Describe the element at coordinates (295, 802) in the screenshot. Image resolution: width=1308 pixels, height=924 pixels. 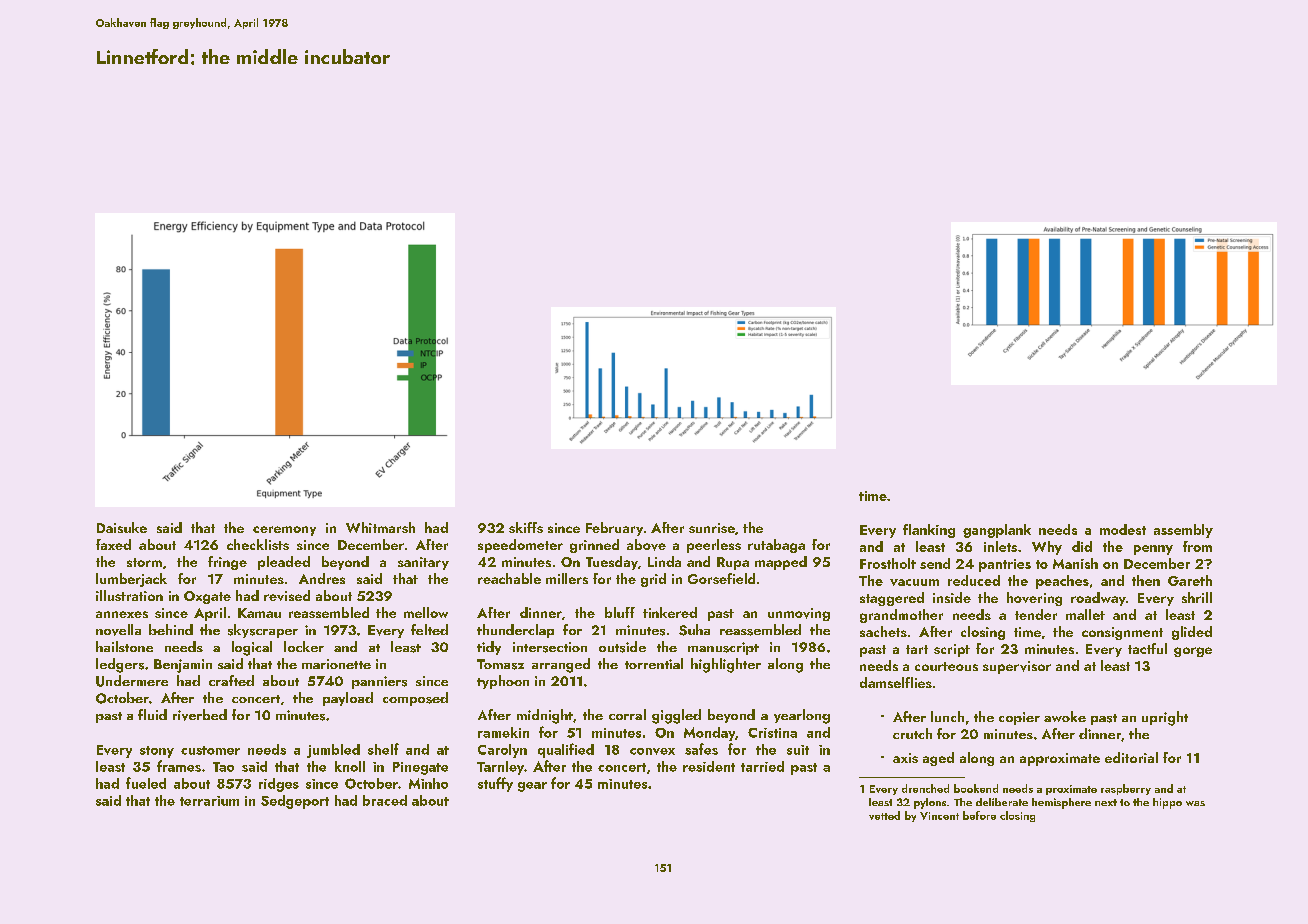
I see `Sedgeport` at that location.
